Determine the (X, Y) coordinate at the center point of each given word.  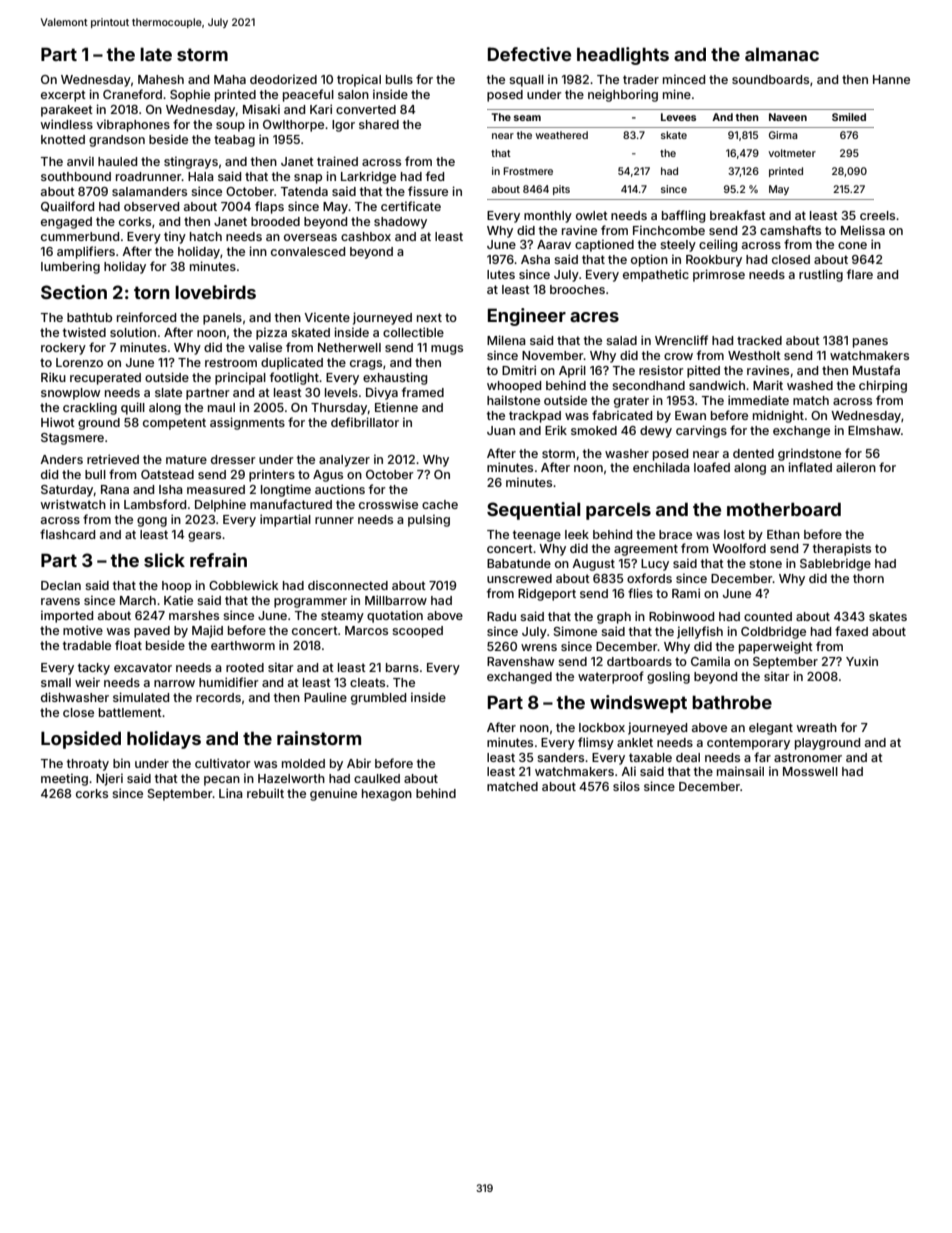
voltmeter (792, 153)
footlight (294, 378)
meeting (64, 779)
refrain (218, 560)
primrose (719, 275)
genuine (333, 794)
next (429, 317)
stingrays (191, 162)
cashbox (366, 236)
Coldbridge (773, 632)
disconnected (348, 585)
